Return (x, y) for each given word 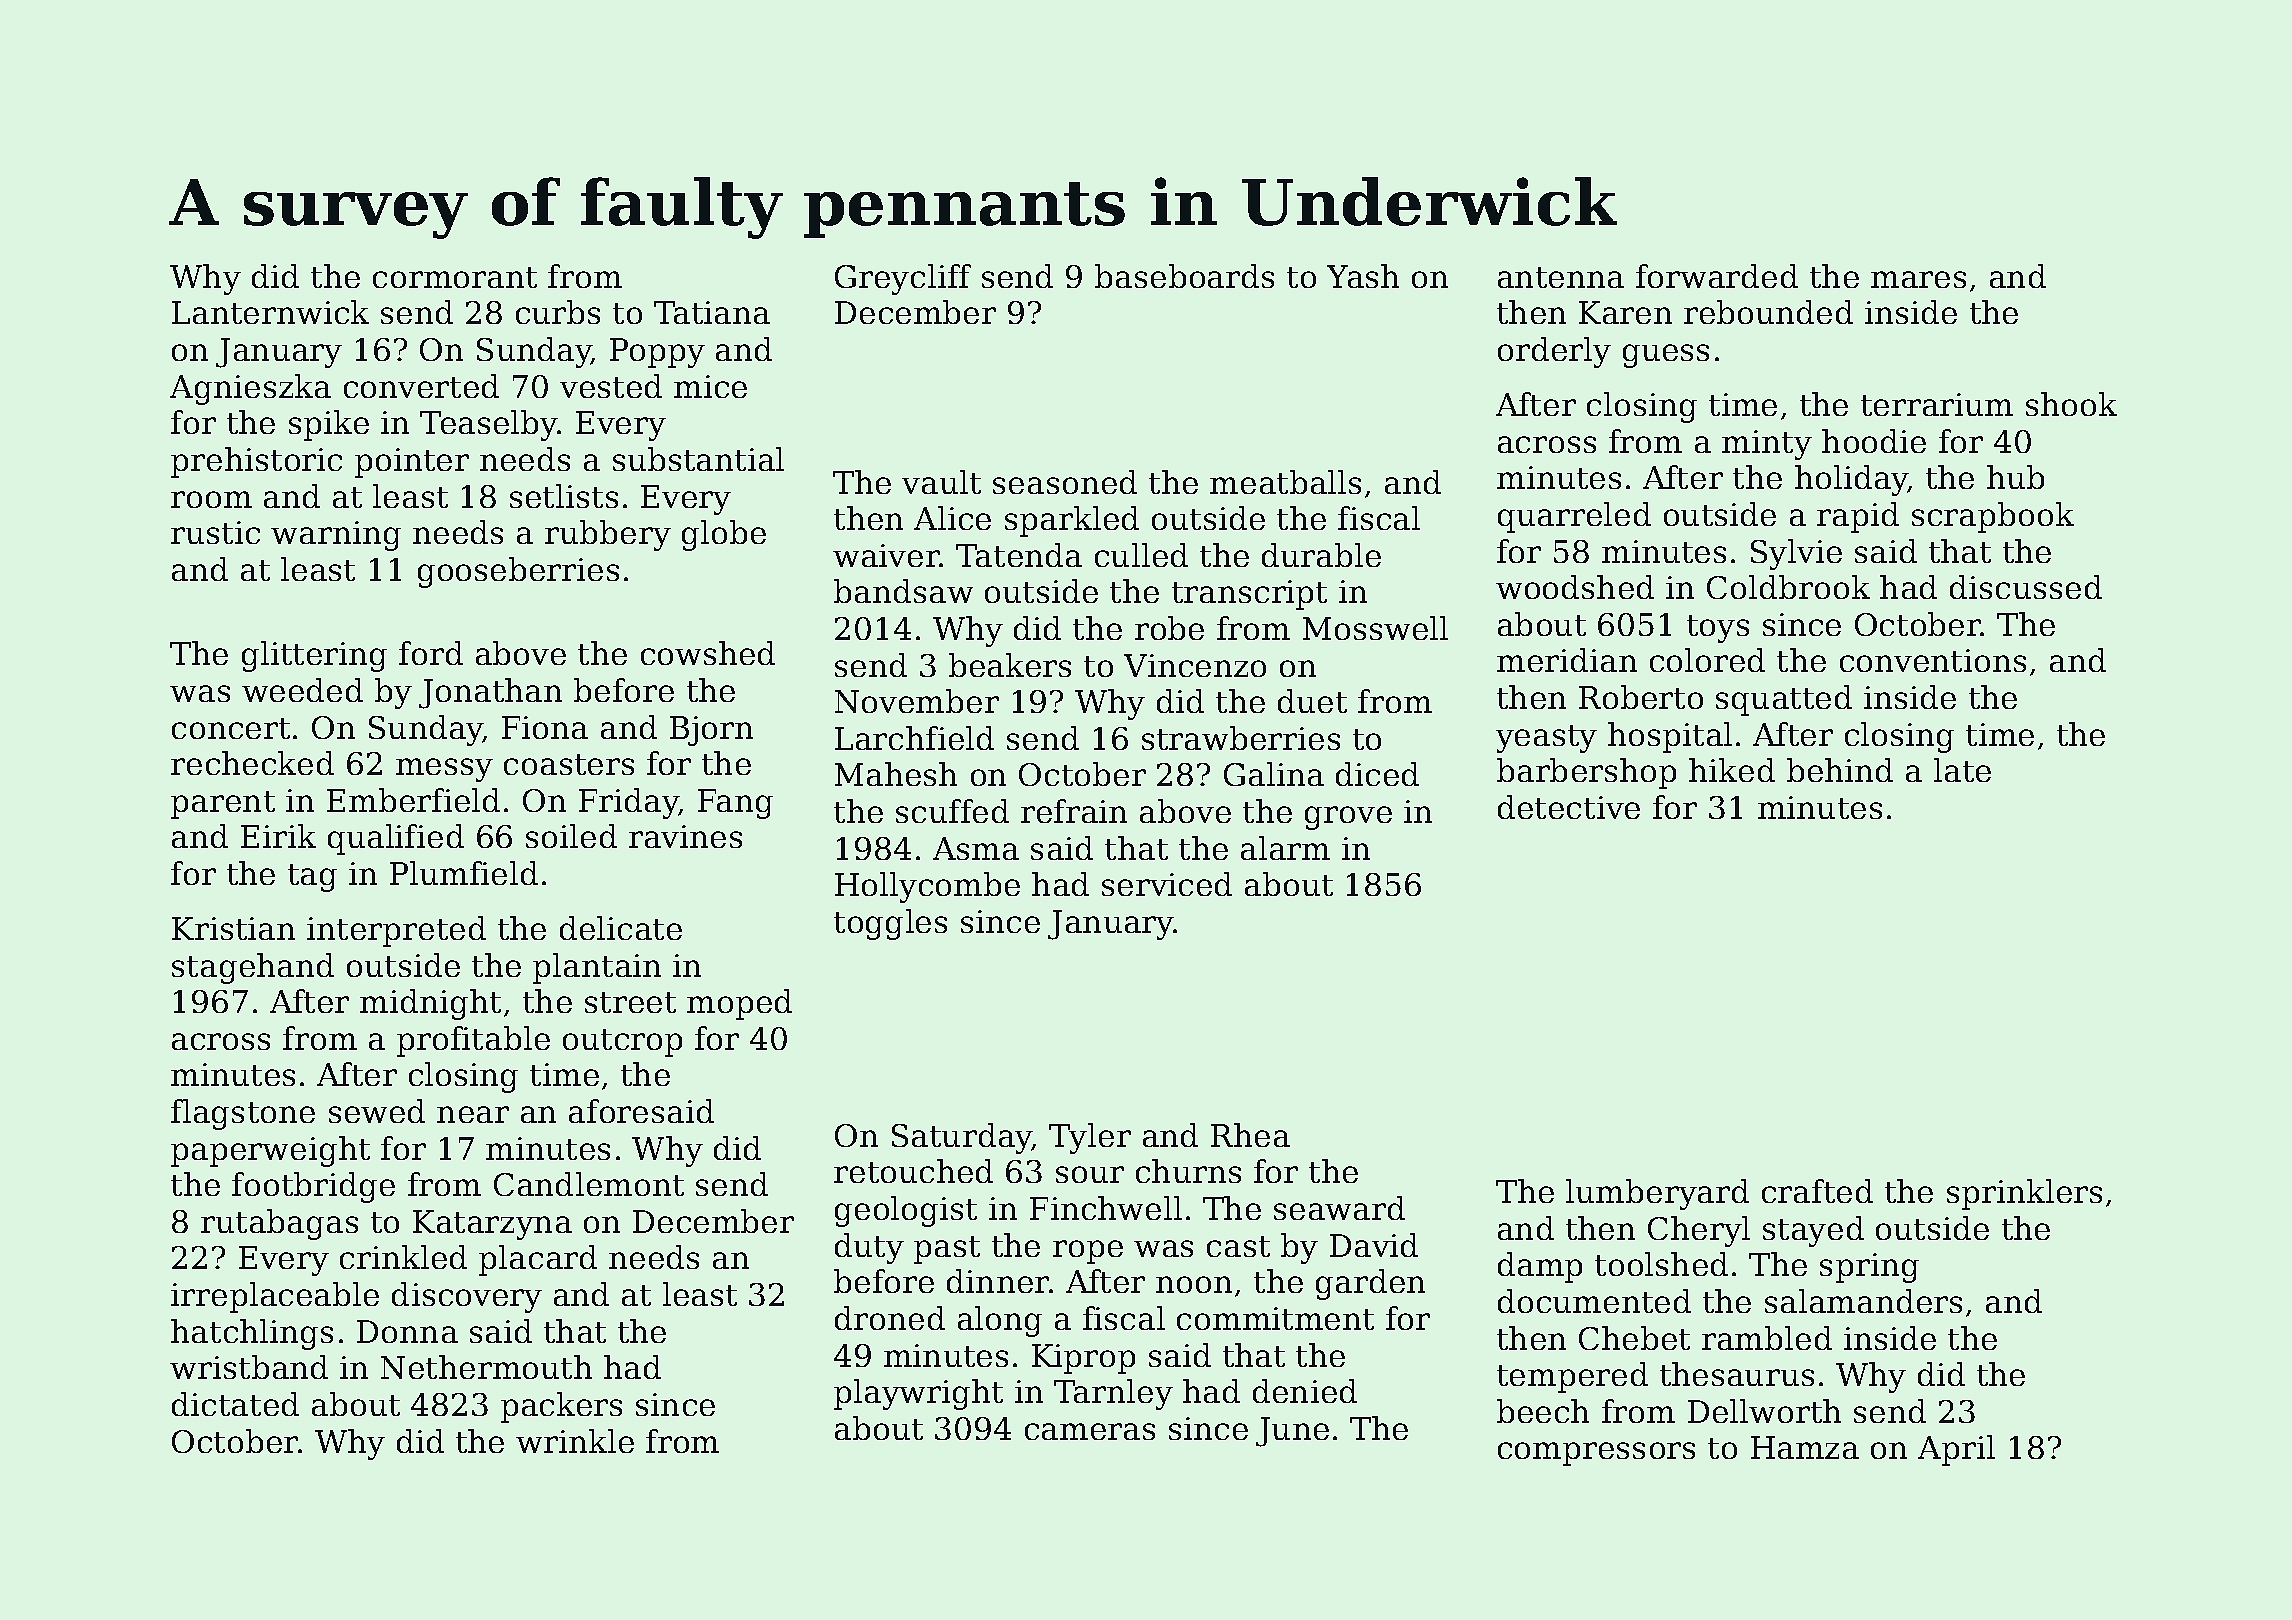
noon (1194, 1284)
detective (1569, 807)
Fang (735, 804)
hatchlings (252, 1334)
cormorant (455, 277)
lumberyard (1657, 1194)
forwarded (1717, 276)
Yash (1363, 276)
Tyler (1090, 1138)
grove (1348, 818)
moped (739, 1004)
